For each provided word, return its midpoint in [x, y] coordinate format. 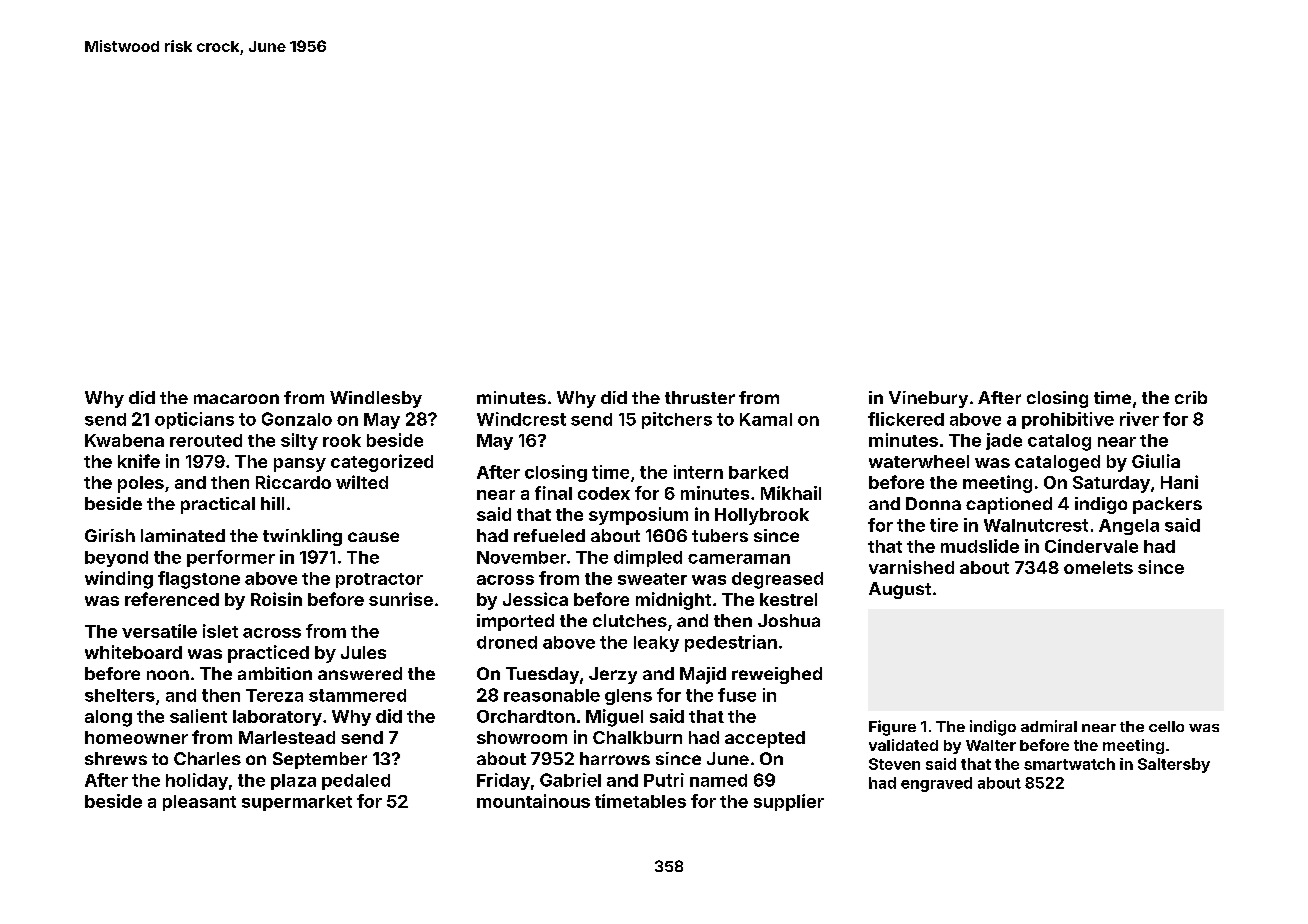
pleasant [199, 803]
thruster [700, 397]
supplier [789, 802]
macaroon [236, 399]
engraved [936, 784]
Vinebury [928, 399]
